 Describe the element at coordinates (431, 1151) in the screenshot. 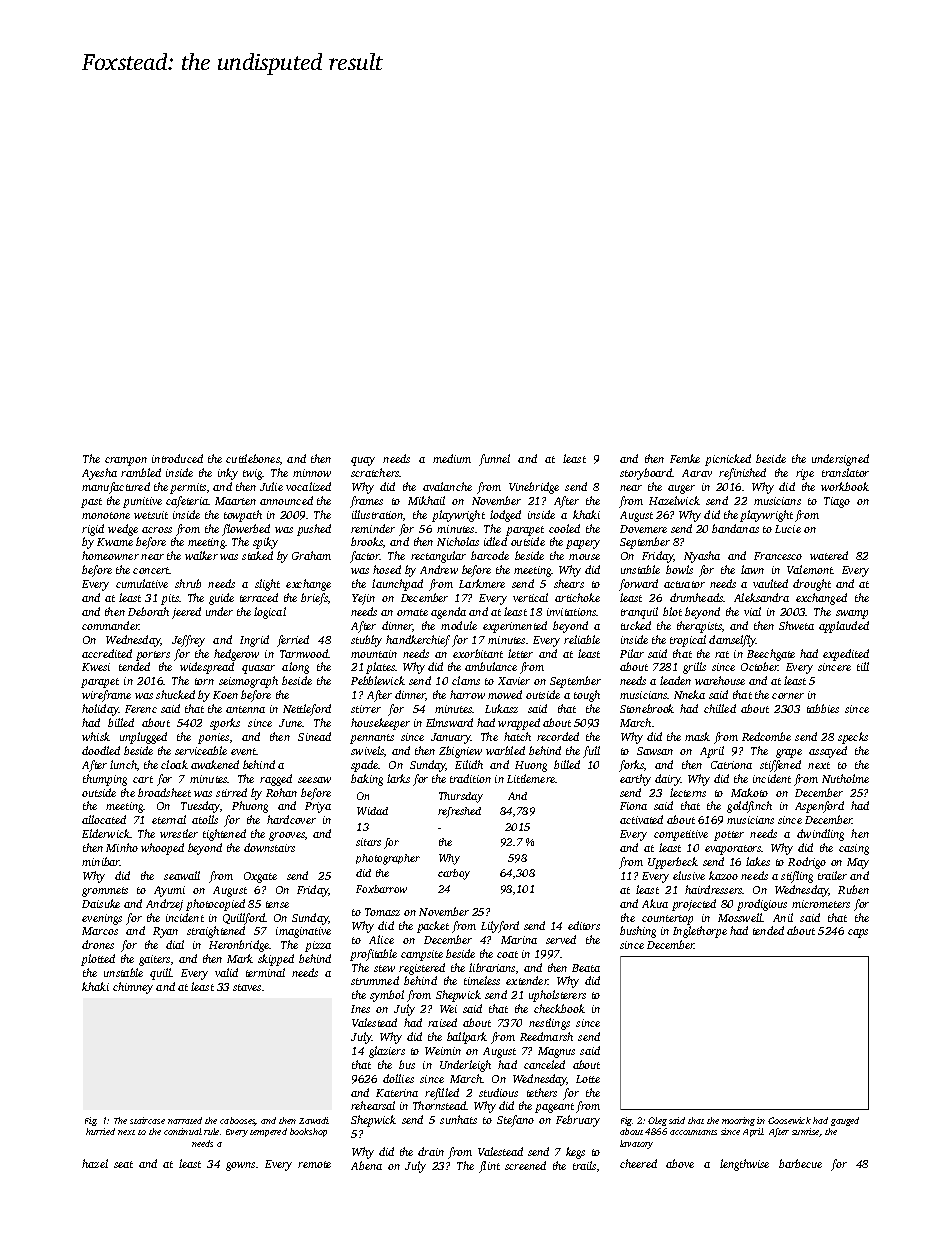

I see `drain` at that location.
